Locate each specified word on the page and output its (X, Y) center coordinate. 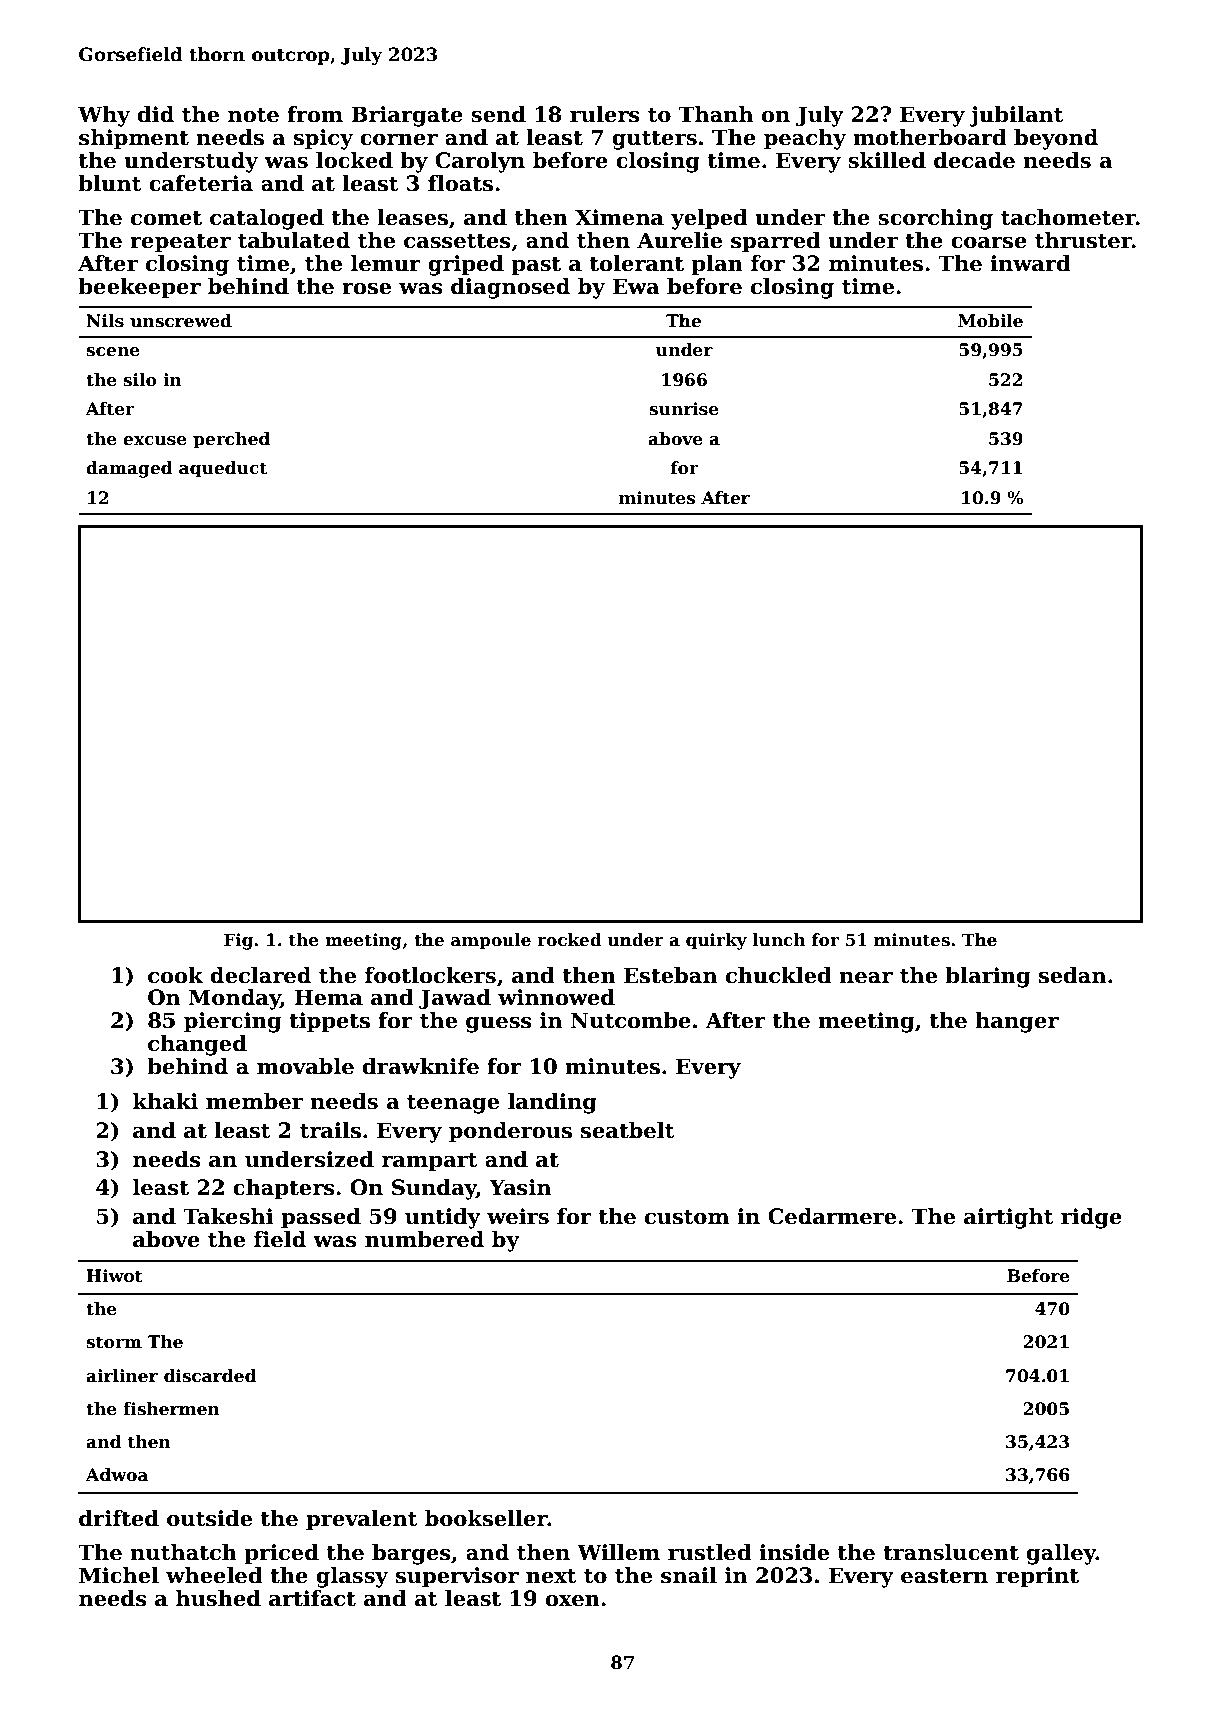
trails (330, 1130)
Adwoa (117, 1475)
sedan (1072, 975)
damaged (129, 469)
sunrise (684, 409)
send (498, 114)
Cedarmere (832, 1216)
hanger (1017, 1022)
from (315, 114)
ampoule (491, 941)
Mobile (990, 321)
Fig (238, 941)
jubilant (1016, 116)
